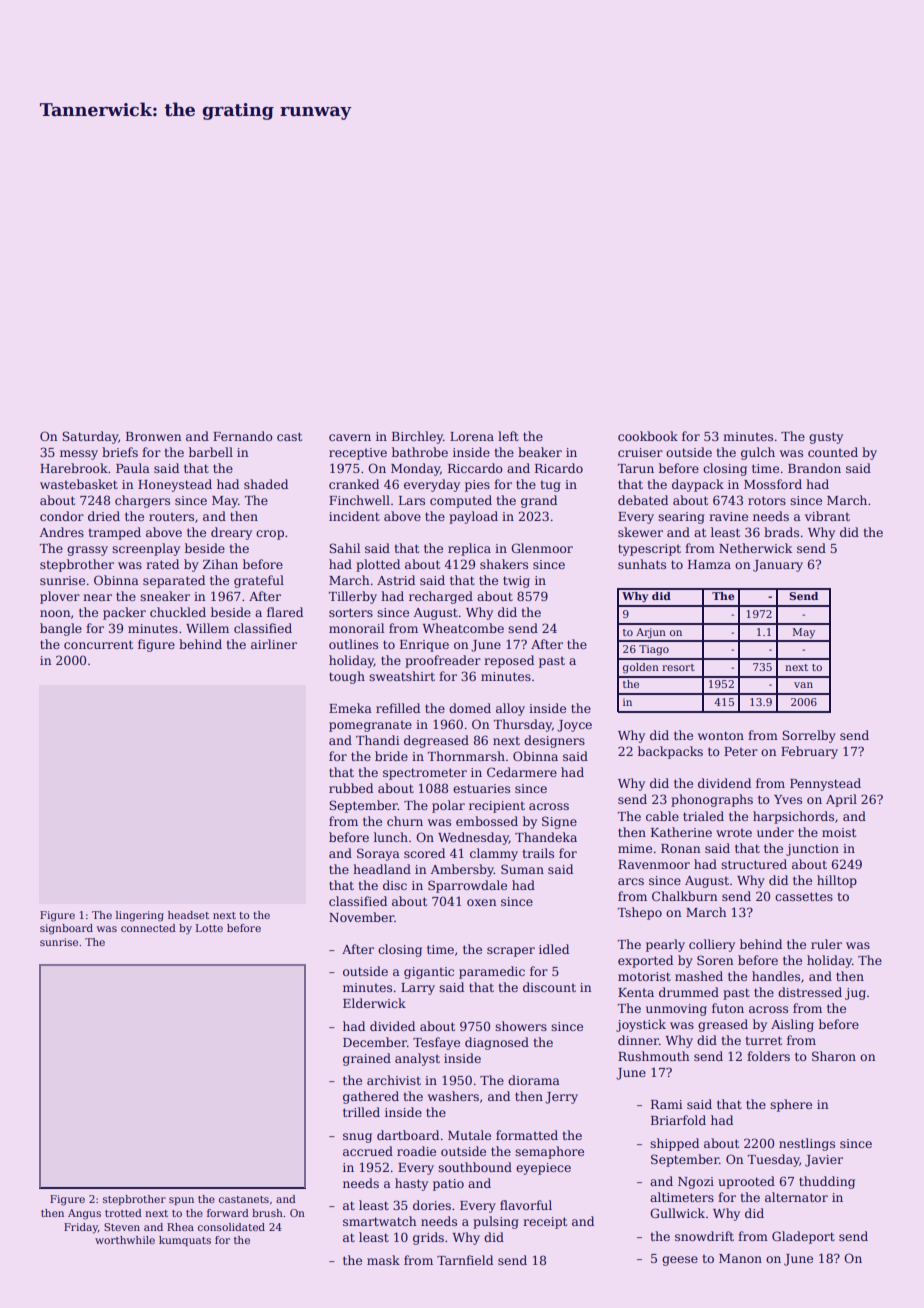  I want to click on cookbook, so click(648, 436).
